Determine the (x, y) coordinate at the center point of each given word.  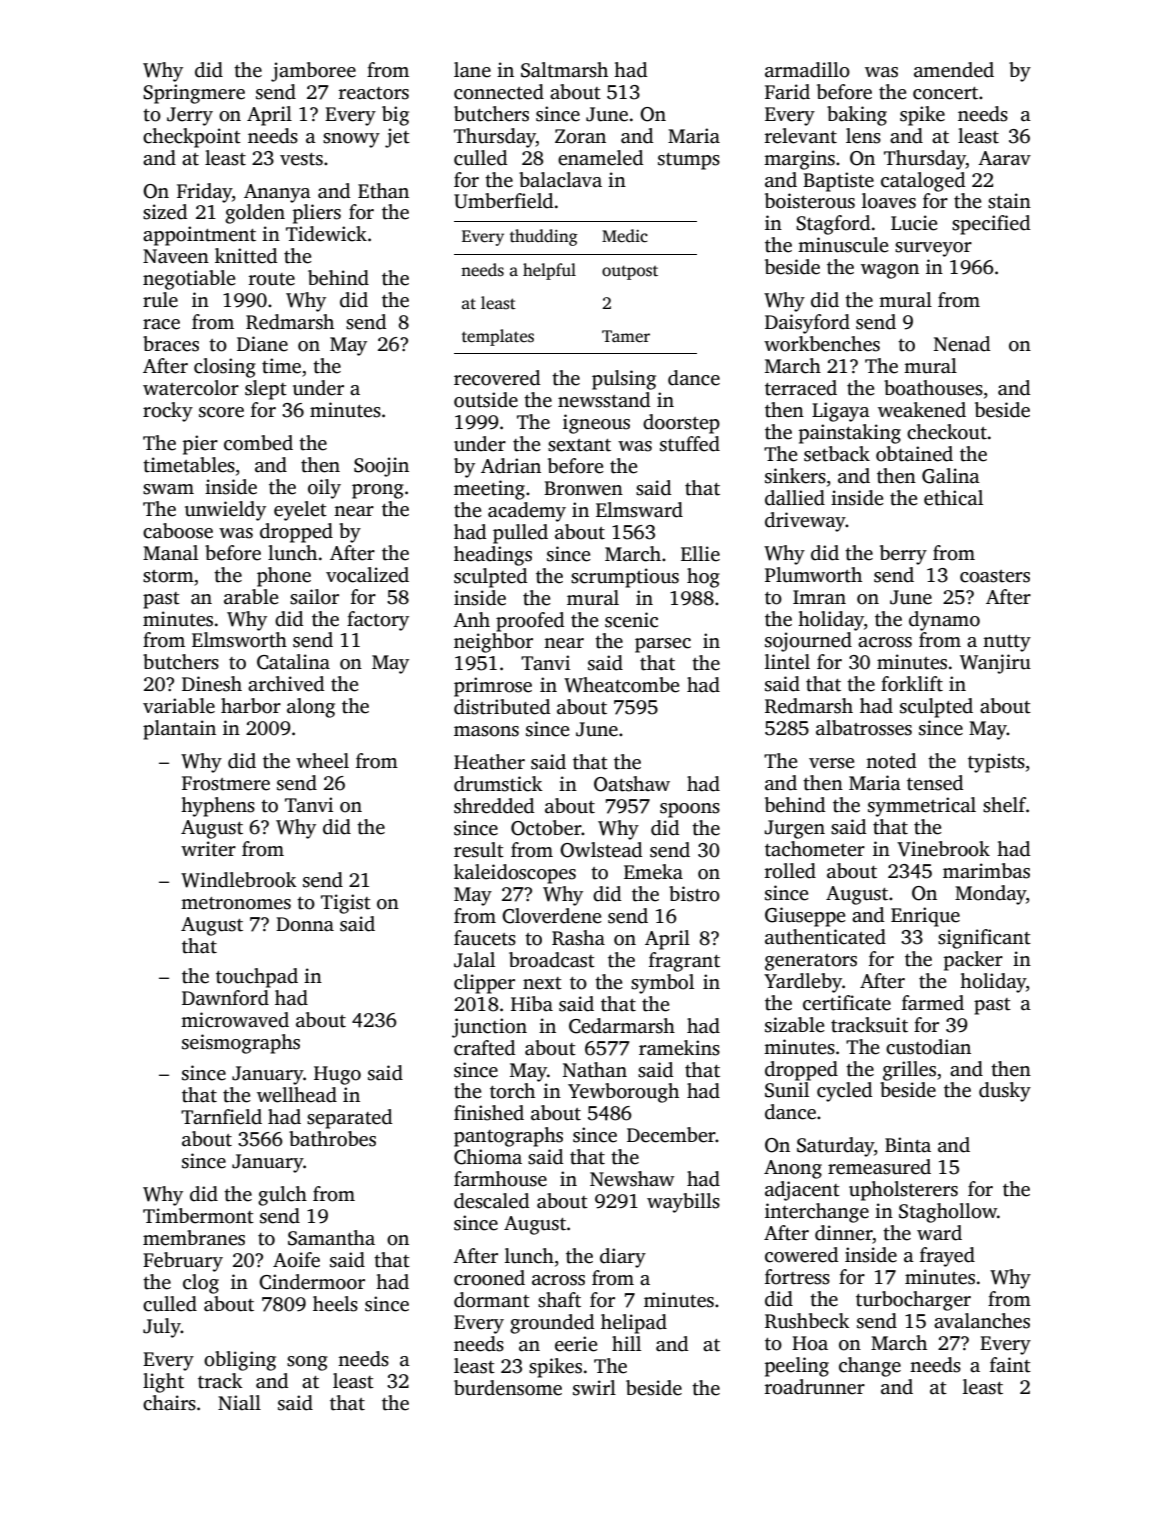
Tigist (346, 904)
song (307, 1363)
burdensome (508, 1388)
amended (954, 70)
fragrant (684, 962)
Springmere (194, 94)
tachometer (815, 849)
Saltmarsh (564, 70)
